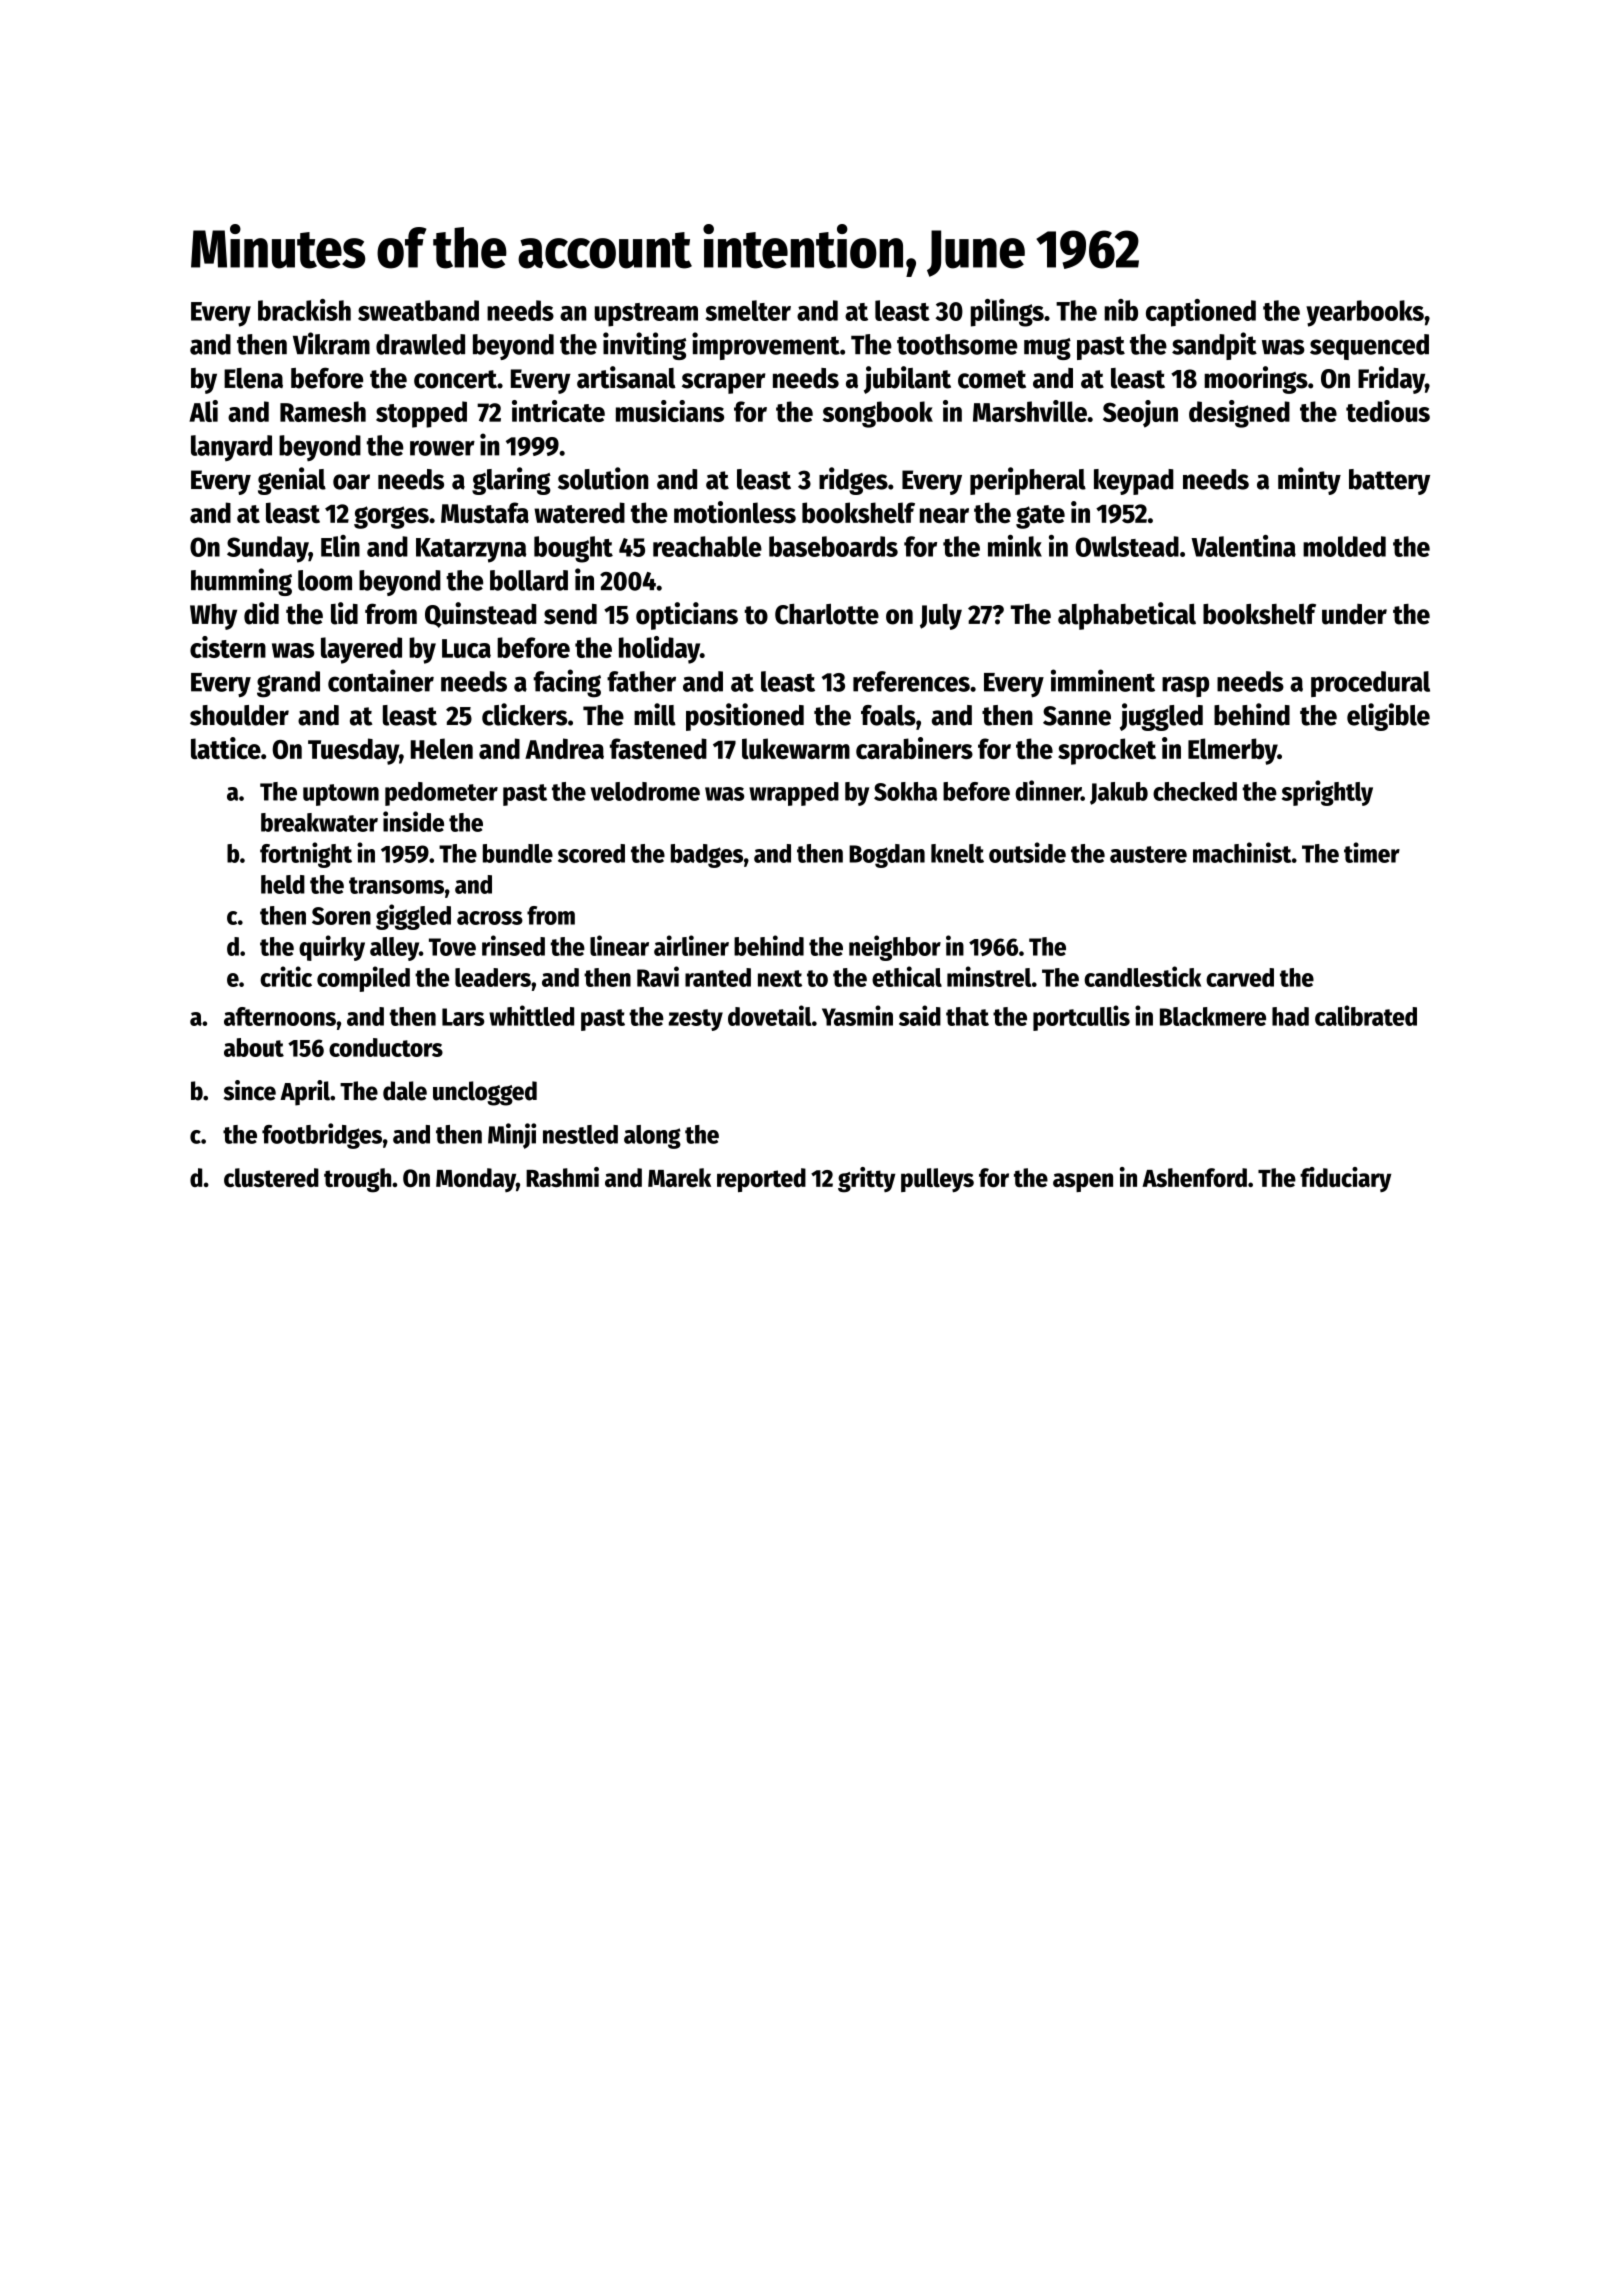 Image resolution: width=1620 pixels, height=2292 pixels. I want to click on foals, so click(888, 715).
